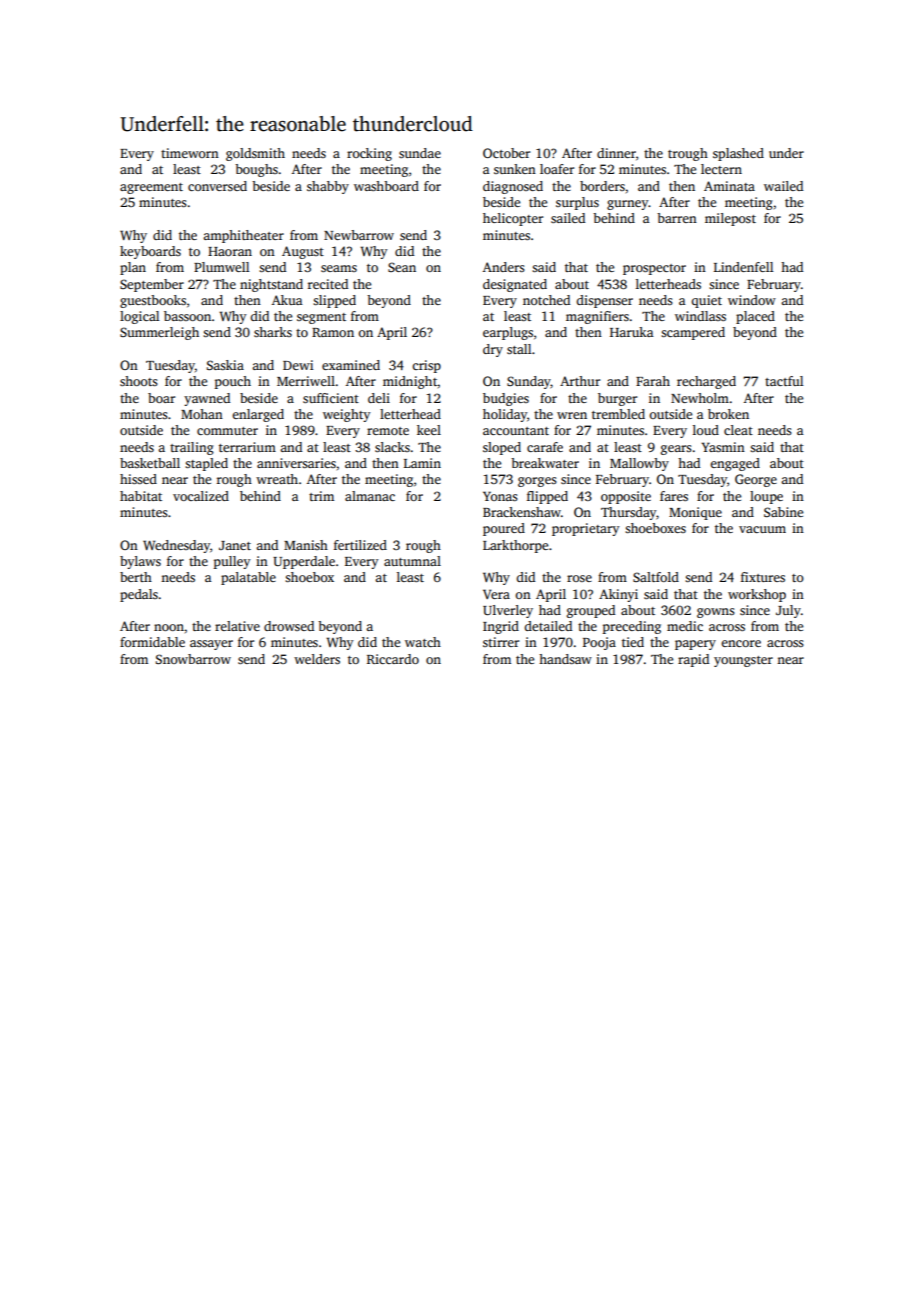 The width and height of the image is (924, 1308). Describe the element at coordinates (743, 267) in the image. I see `Lindenfell` at that location.
